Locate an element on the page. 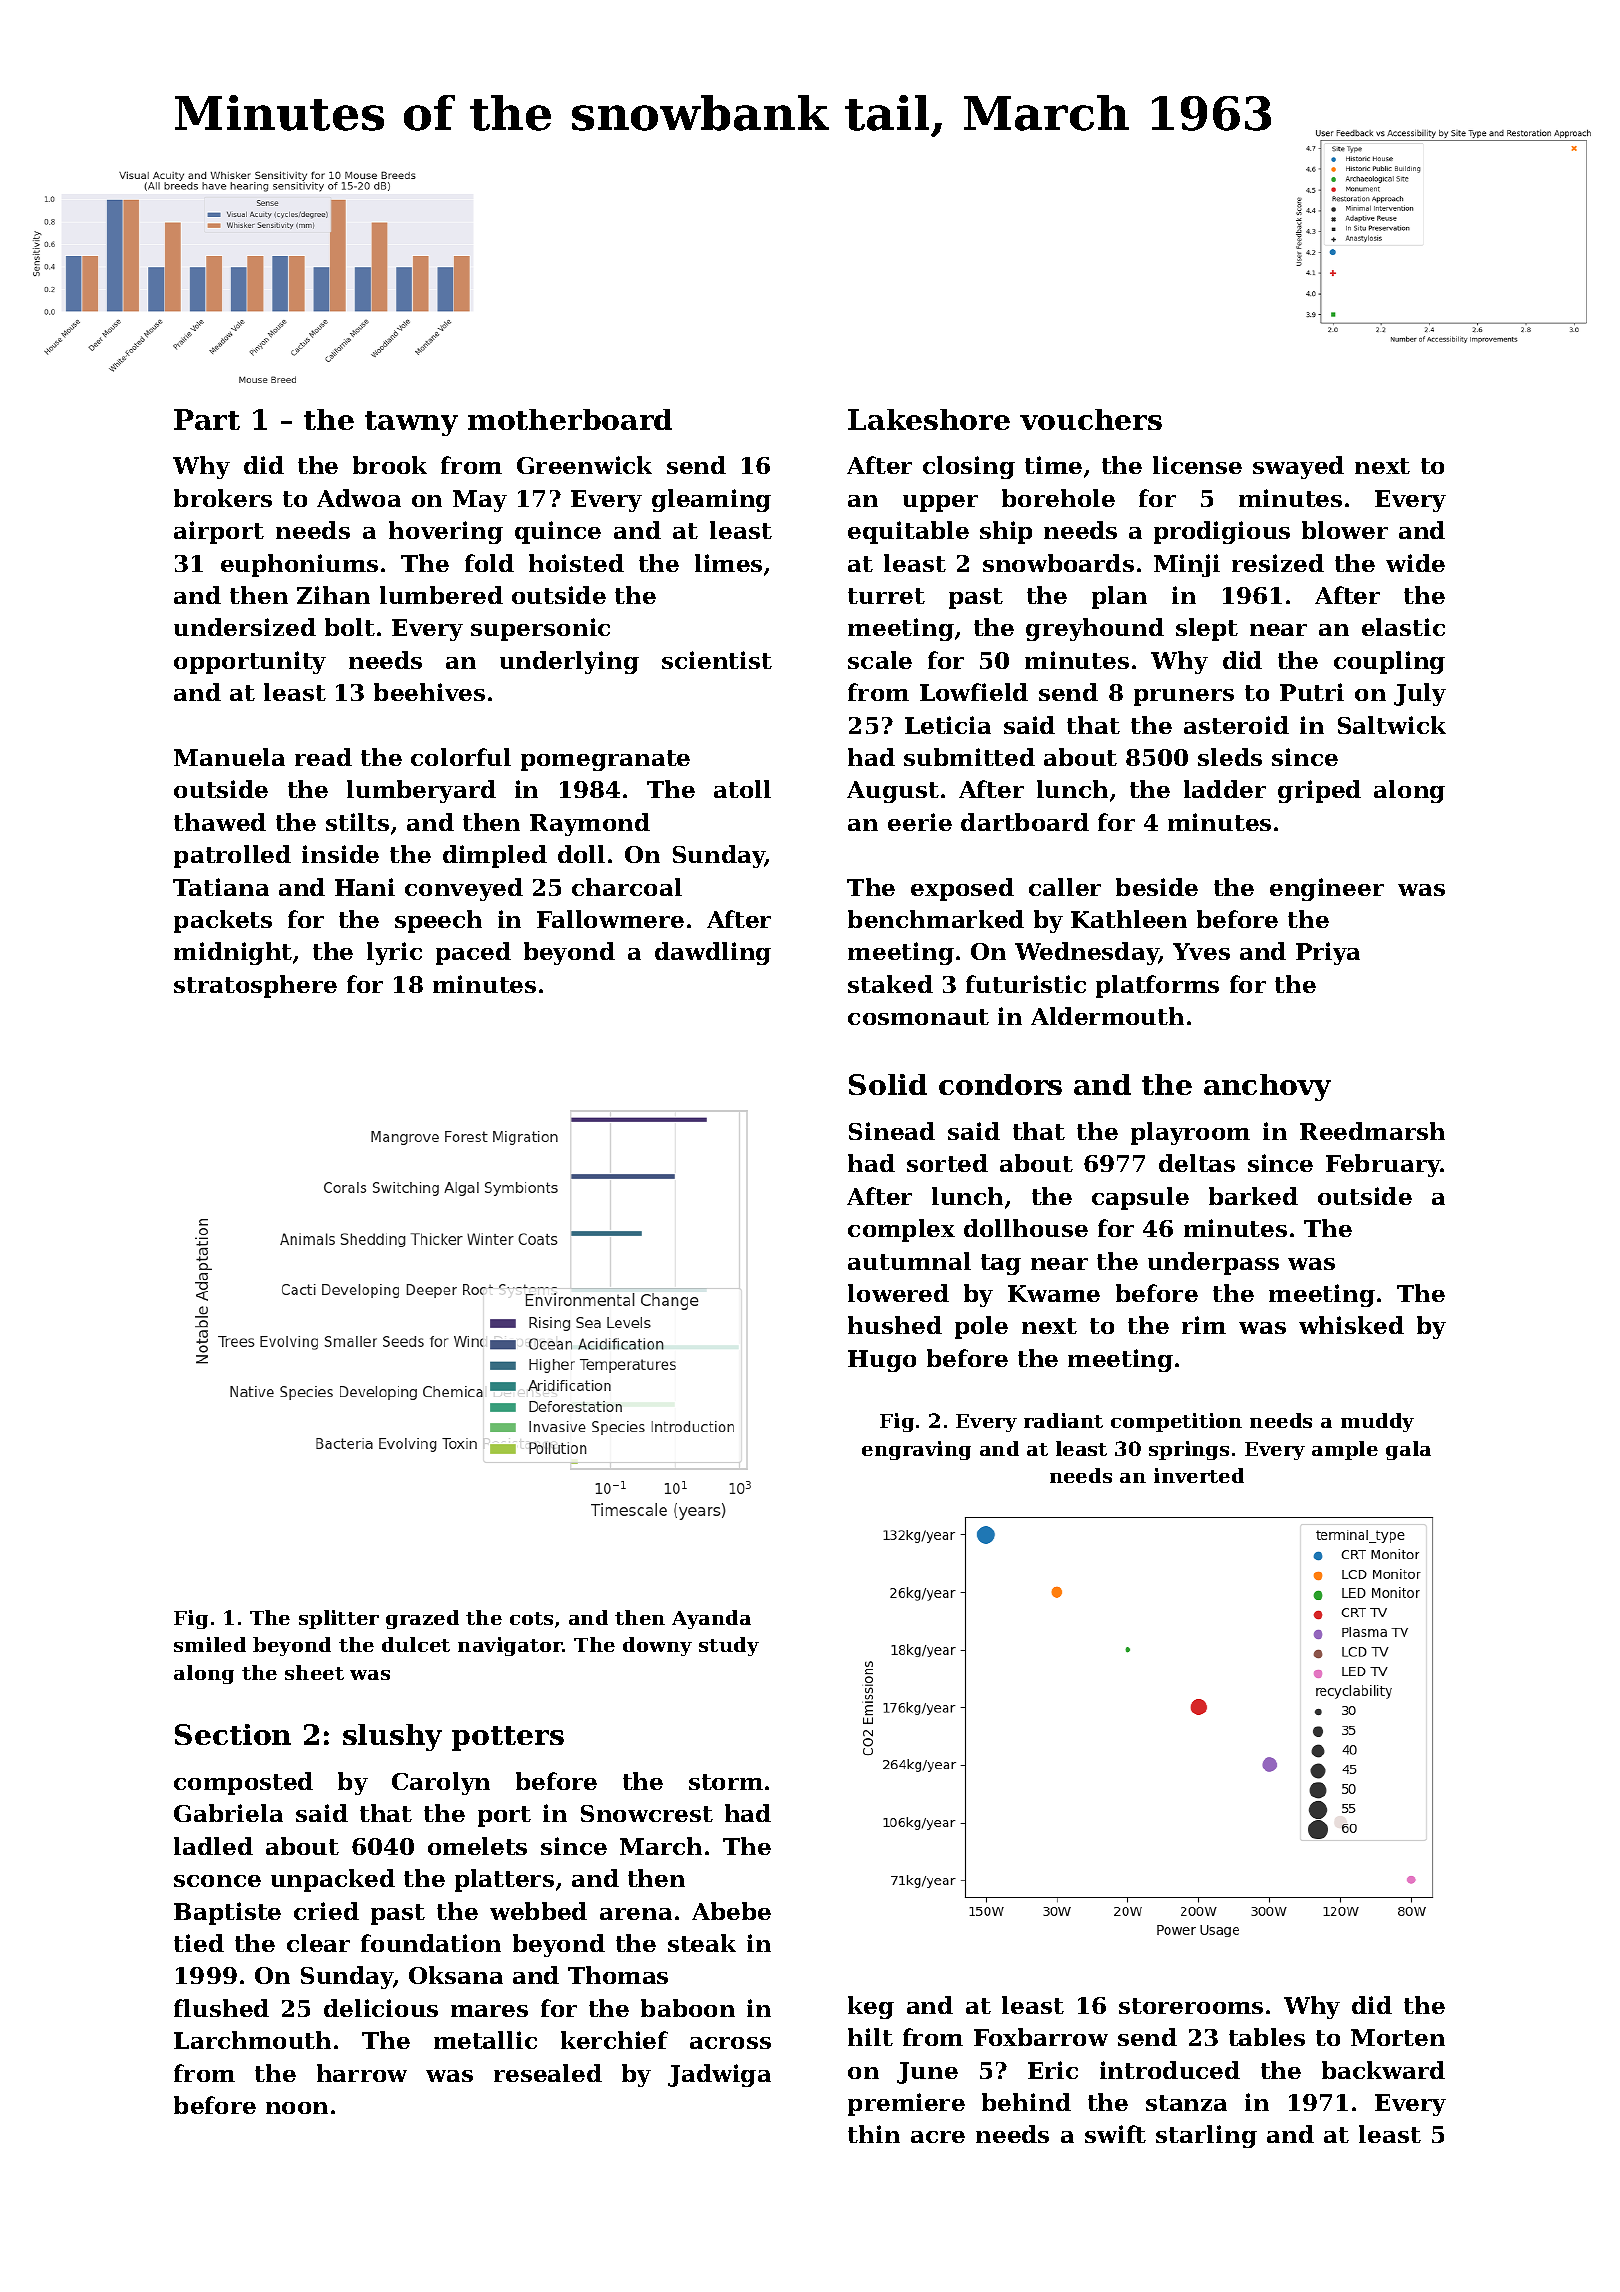  sconce is located at coordinates (217, 1881).
